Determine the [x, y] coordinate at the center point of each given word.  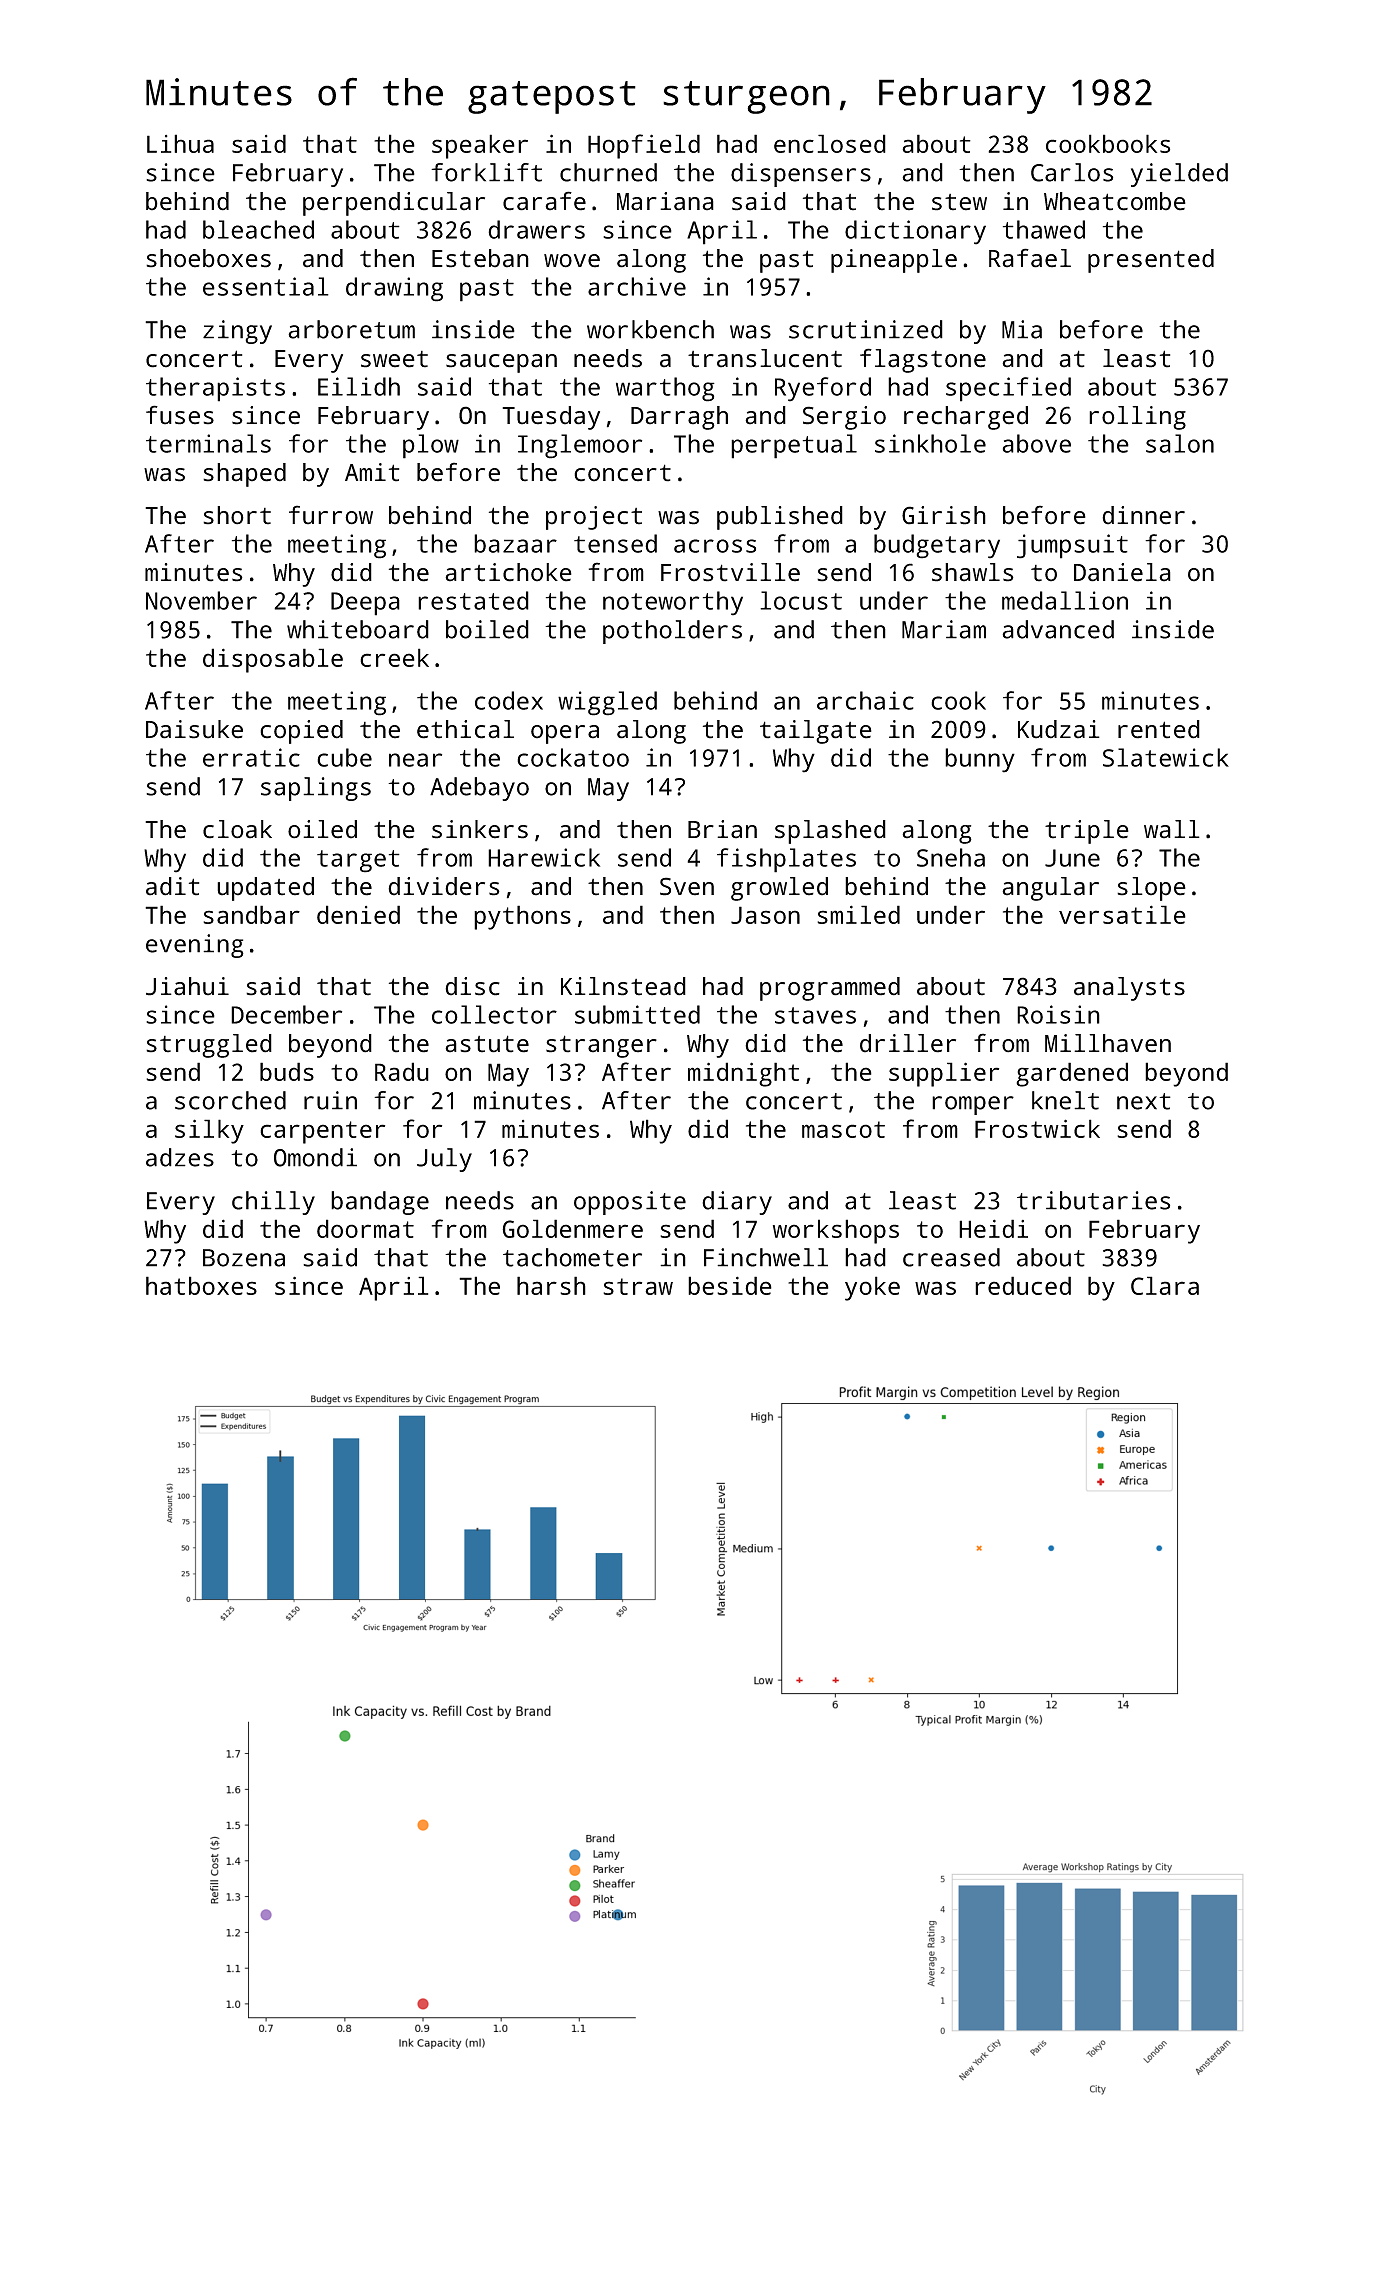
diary [737, 1203]
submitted [637, 1014]
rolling [1137, 418]
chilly [273, 1203]
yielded [1179, 175]
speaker [480, 146]
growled [779, 889]
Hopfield [644, 146]
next [1144, 1101]
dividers [444, 886]
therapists [215, 389]
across [715, 546]
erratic [251, 757]
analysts [1129, 989]
